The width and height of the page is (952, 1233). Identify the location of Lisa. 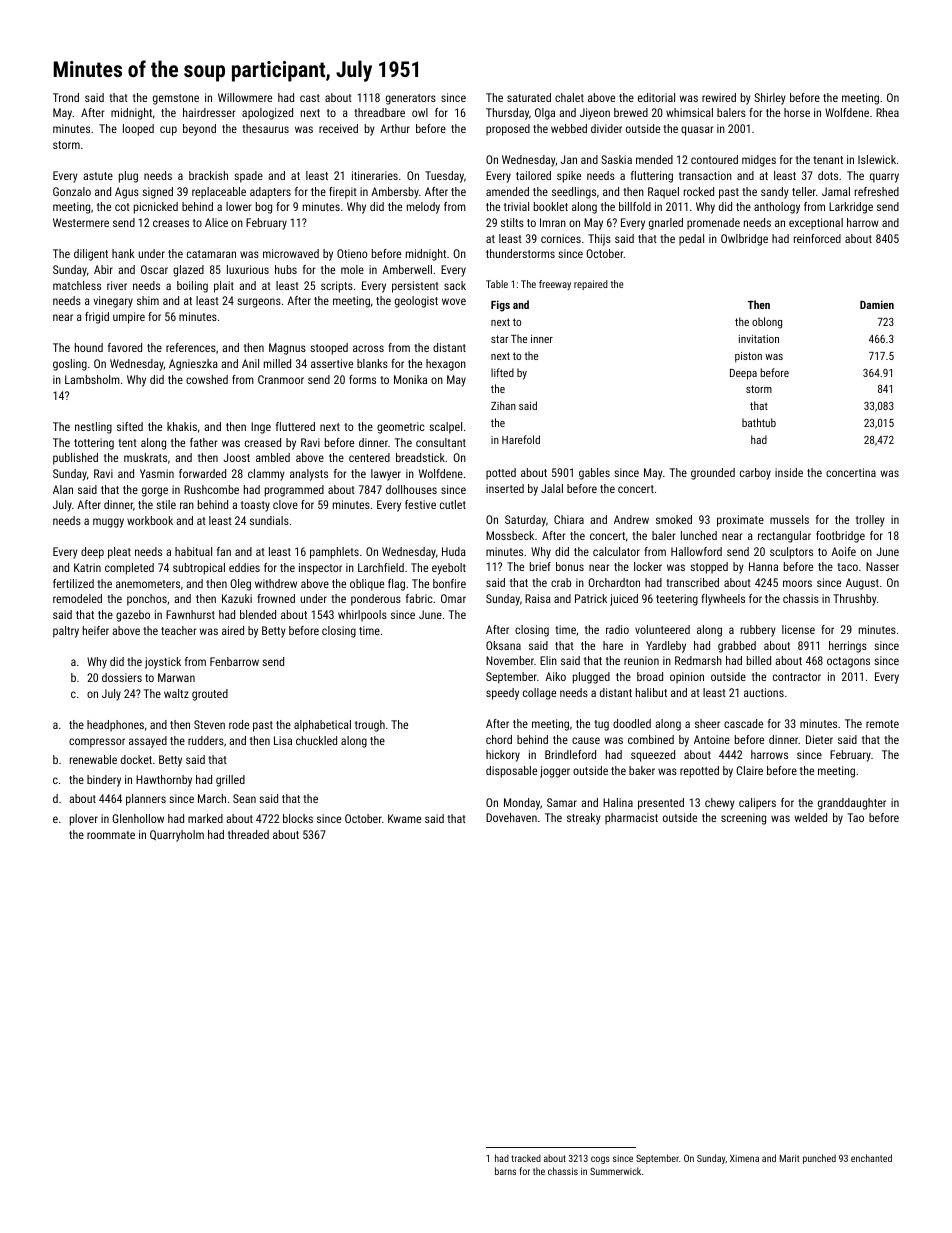
(283, 740).
